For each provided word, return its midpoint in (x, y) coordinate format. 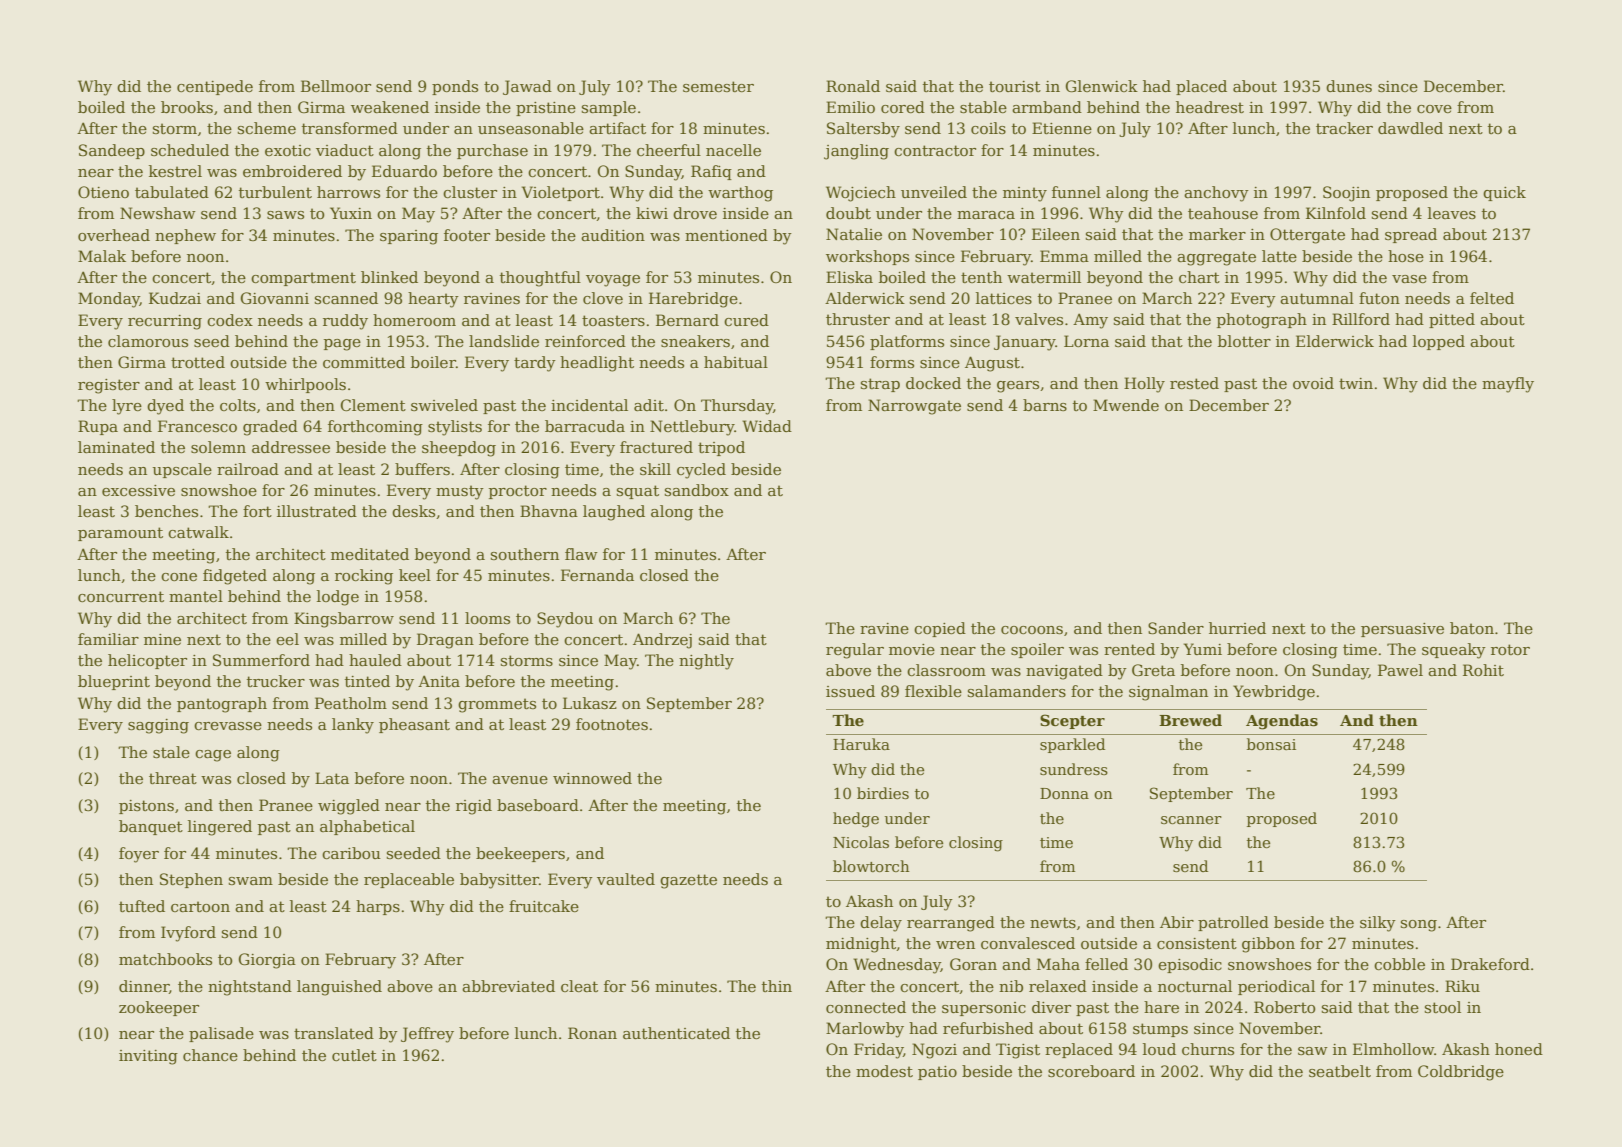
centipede (215, 87)
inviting (148, 1057)
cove (1434, 109)
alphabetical (367, 827)
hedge (856, 820)
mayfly (1508, 385)
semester (718, 86)
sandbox (697, 490)
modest (884, 1071)
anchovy (1216, 194)
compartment (303, 279)
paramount (120, 534)
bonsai (1271, 744)
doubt (848, 213)
